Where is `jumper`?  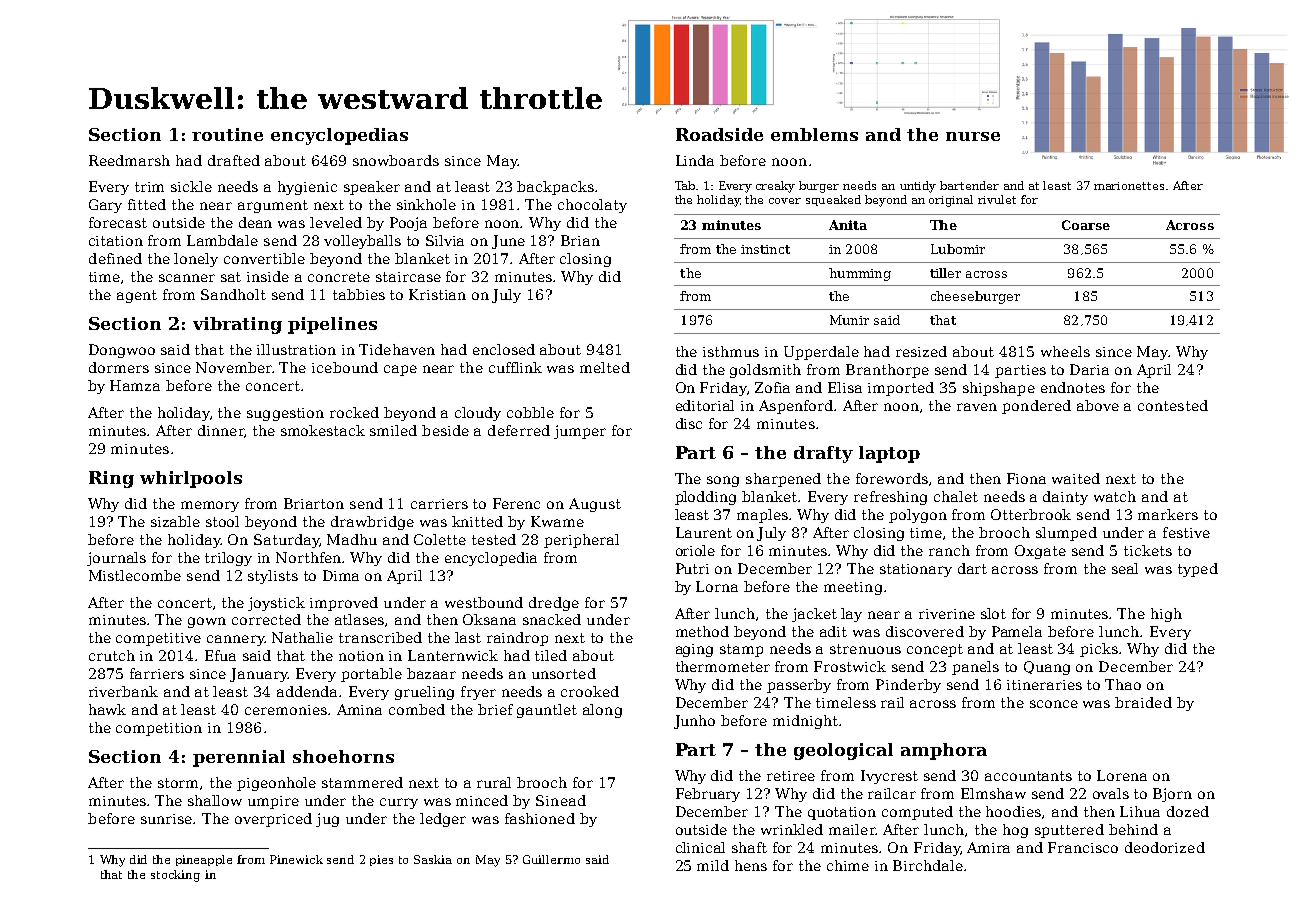 jumper is located at coordinates (580, 432).
